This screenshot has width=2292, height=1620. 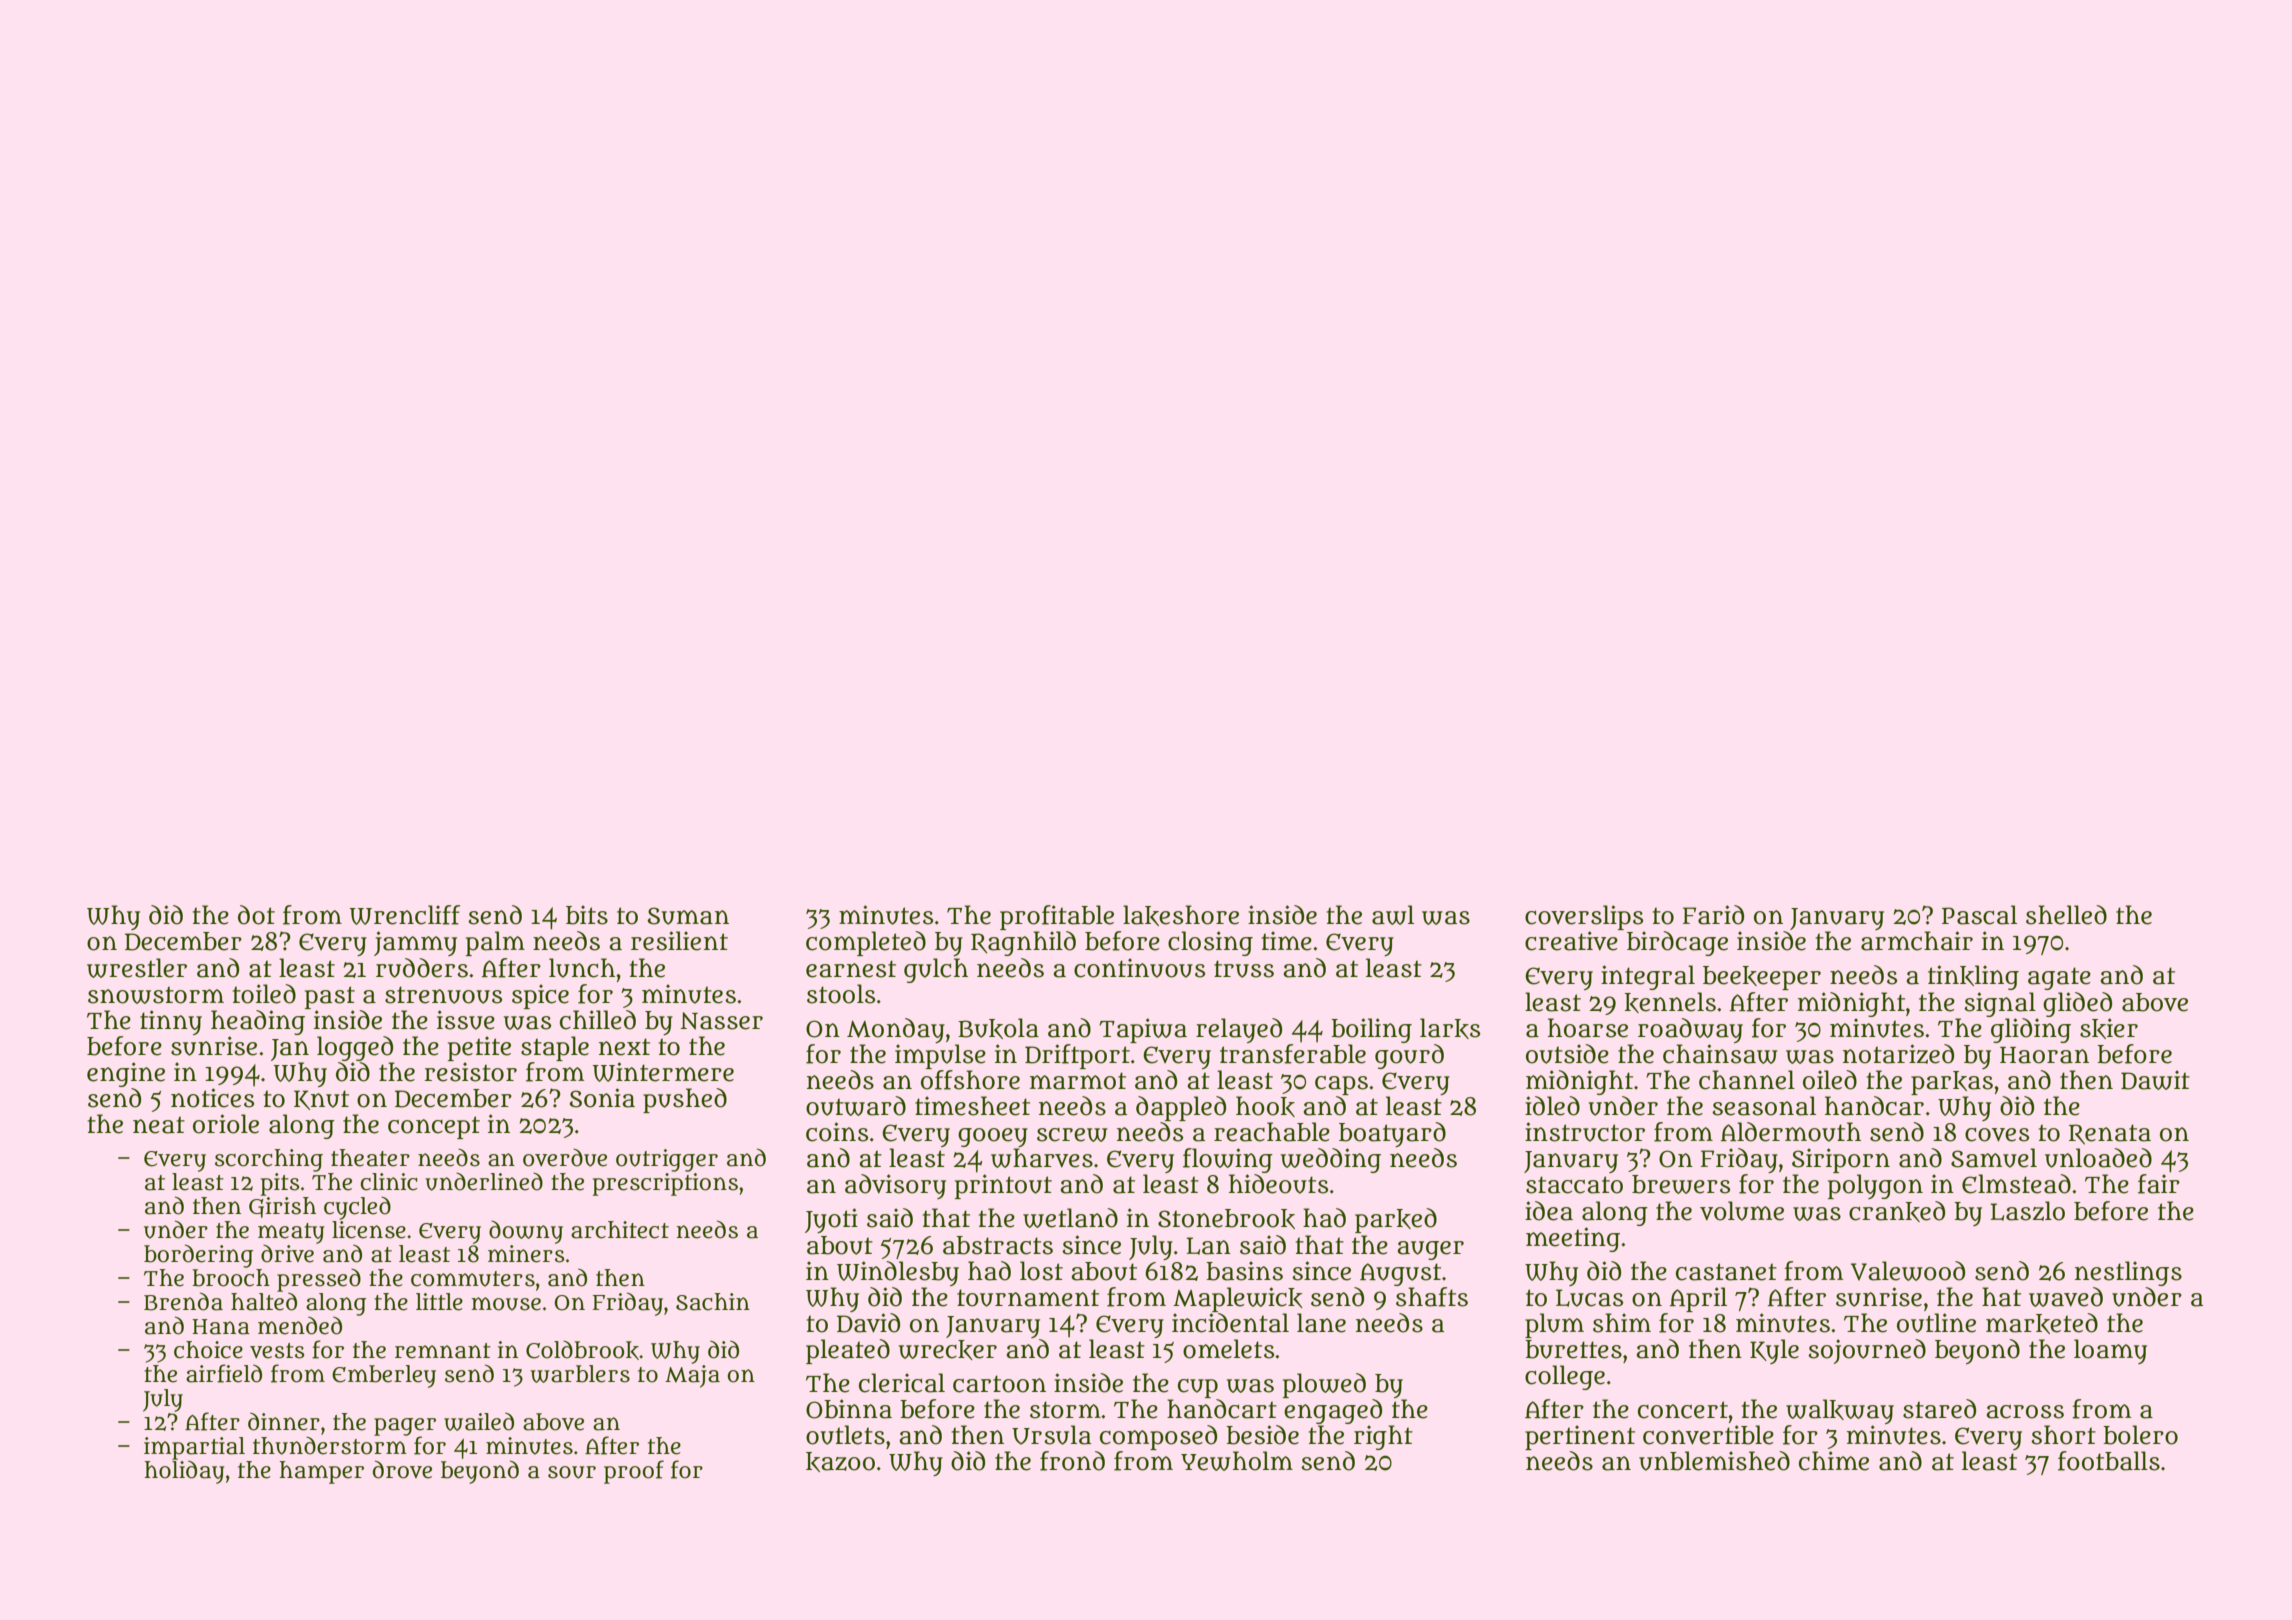 What do you see at coordinates (1681, 1184) in the screenshot?
I see `brewers` at bounding box center [1681, 1184].
